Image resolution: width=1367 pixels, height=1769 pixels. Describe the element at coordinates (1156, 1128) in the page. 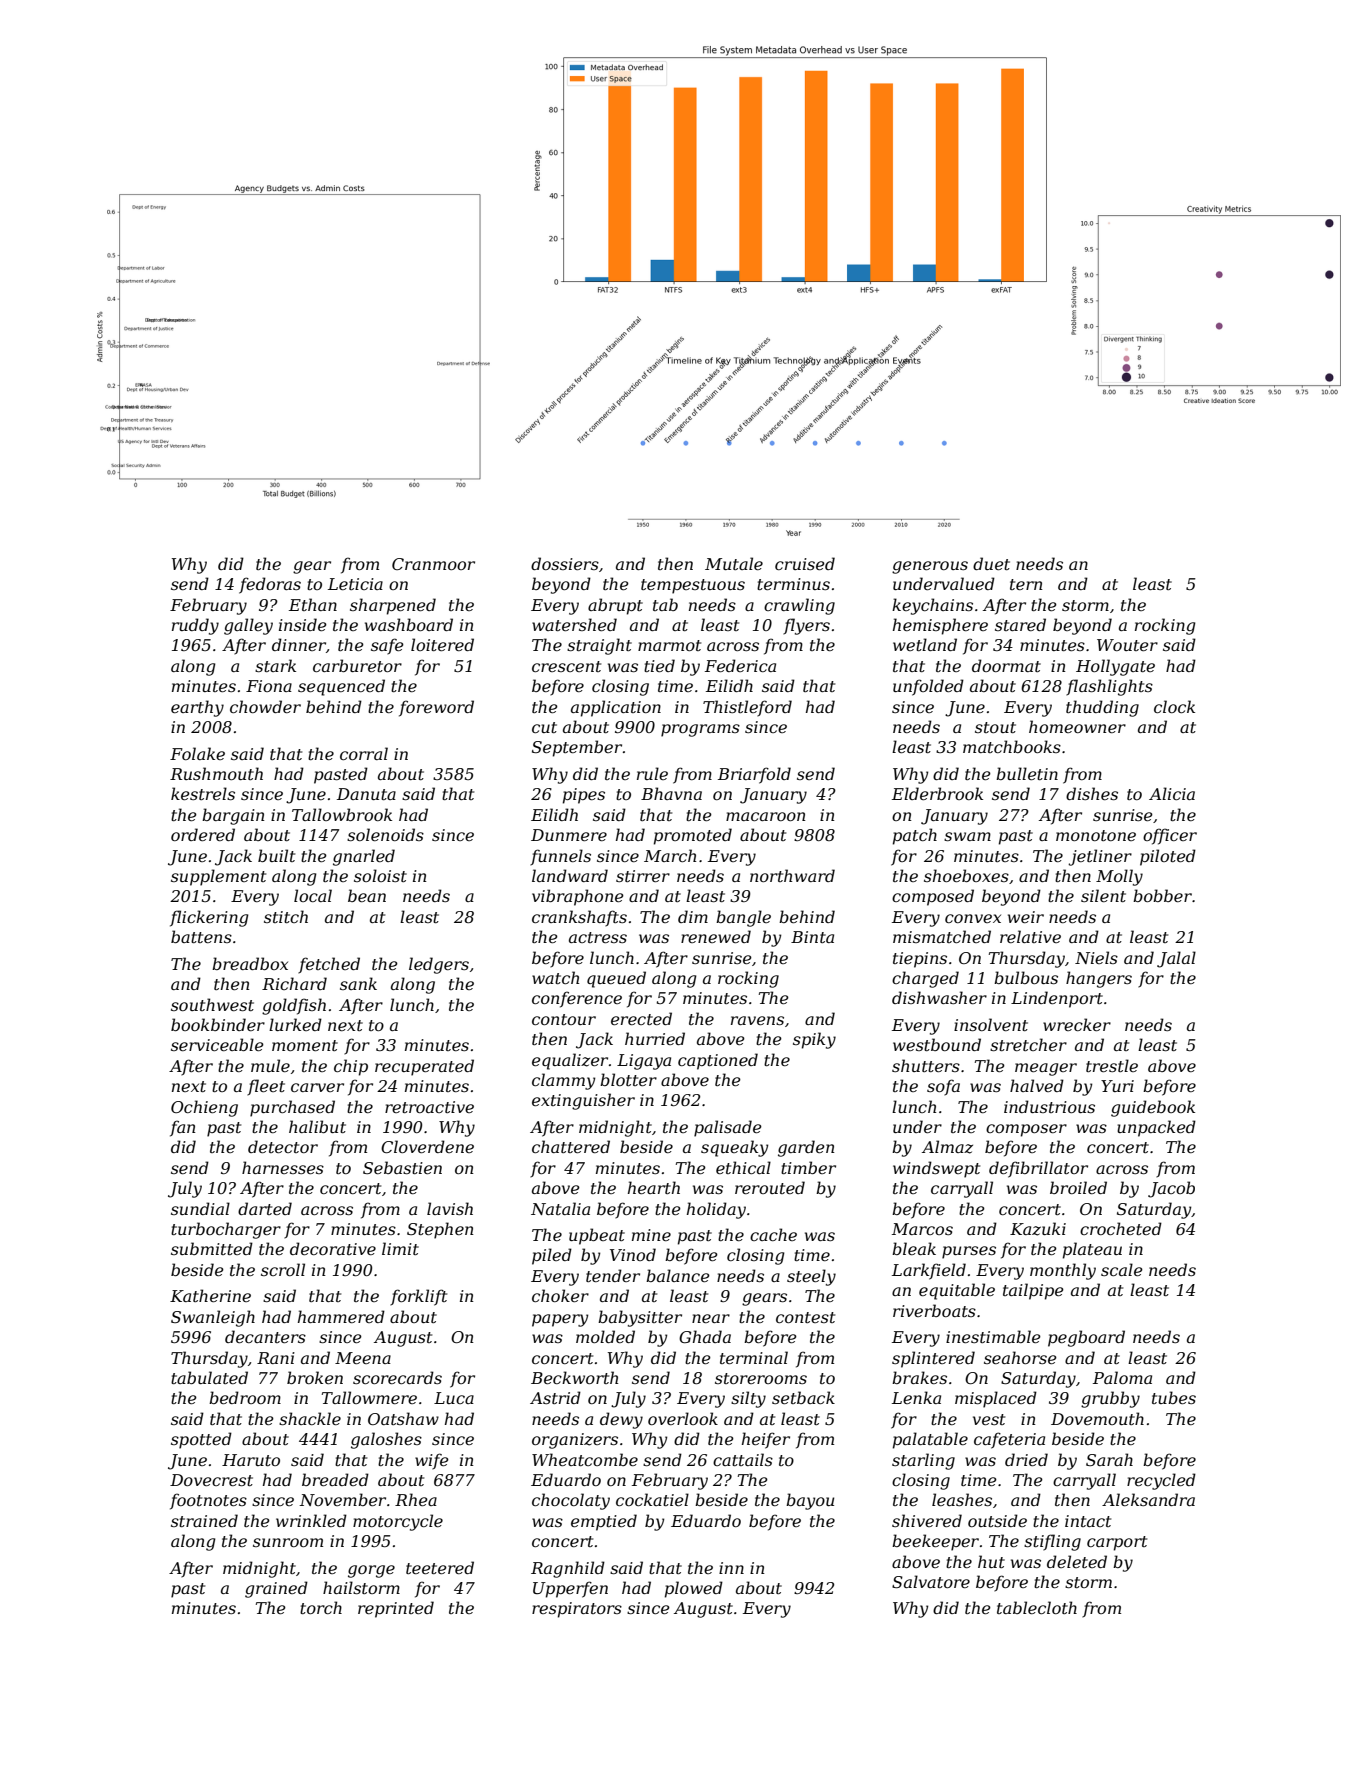

I see `unpacked` at that location.
